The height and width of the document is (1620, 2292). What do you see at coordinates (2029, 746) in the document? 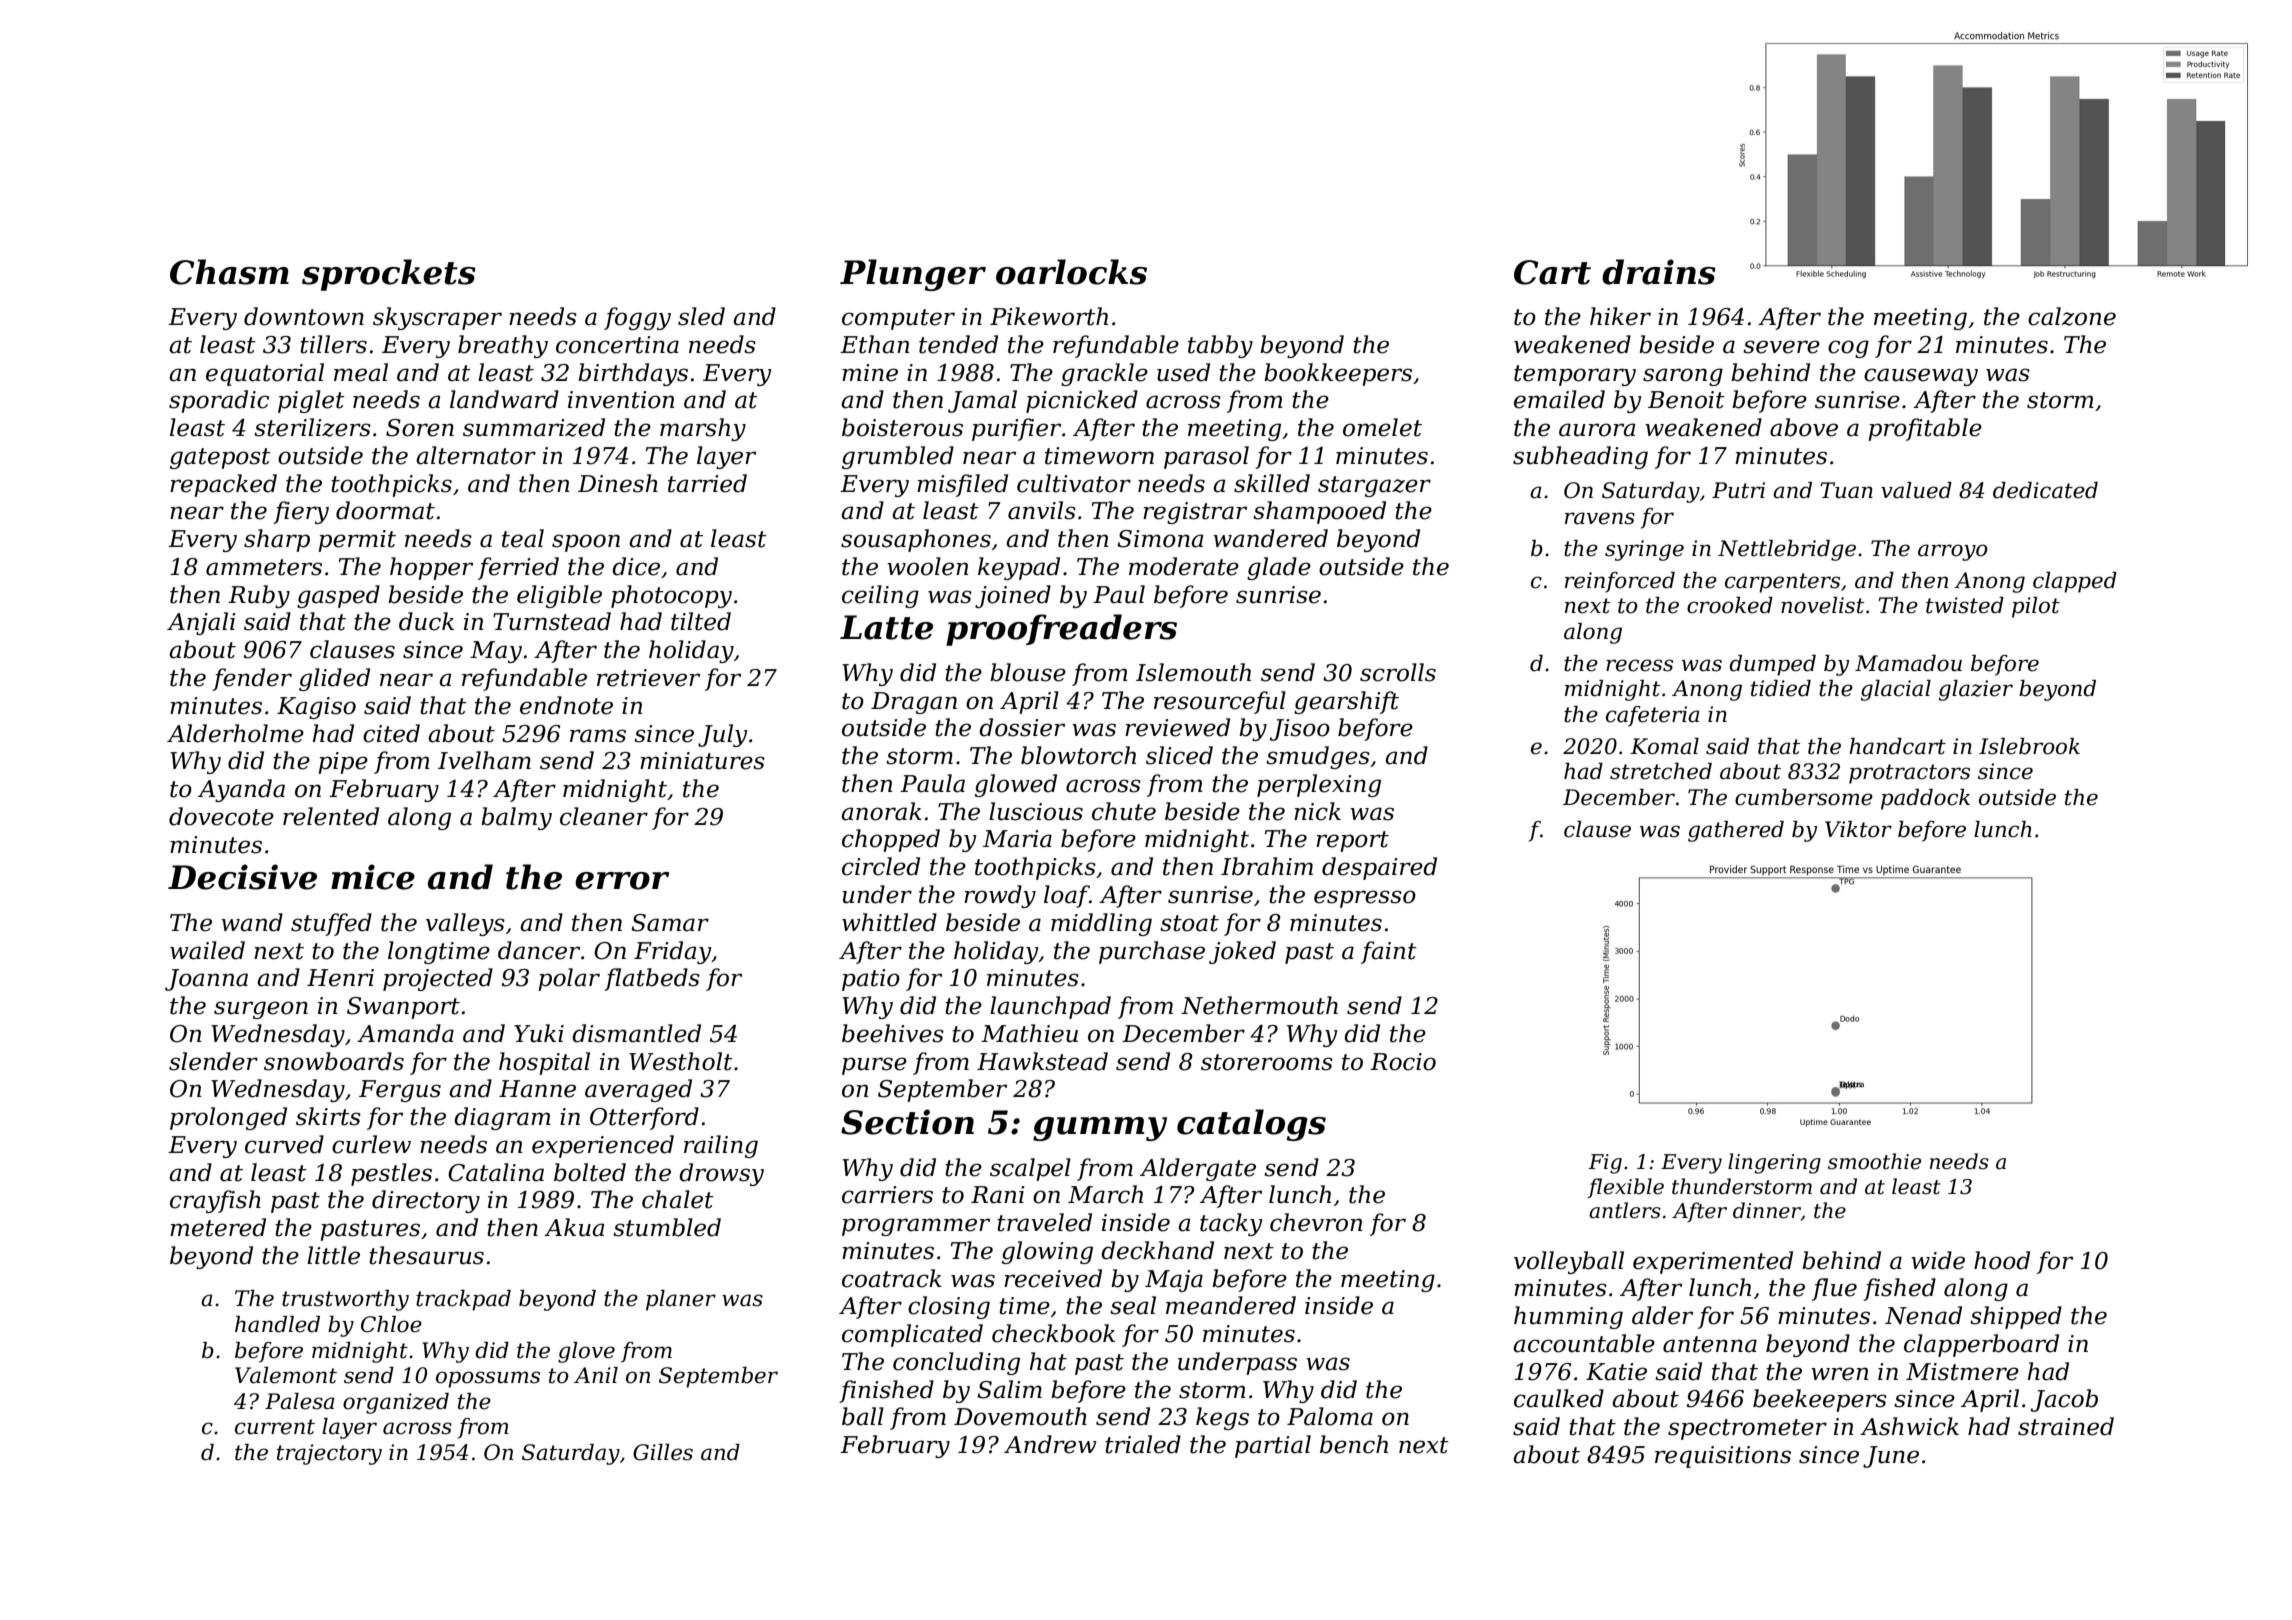
I see `Islebrook` at bounding box center [2029, 746].
